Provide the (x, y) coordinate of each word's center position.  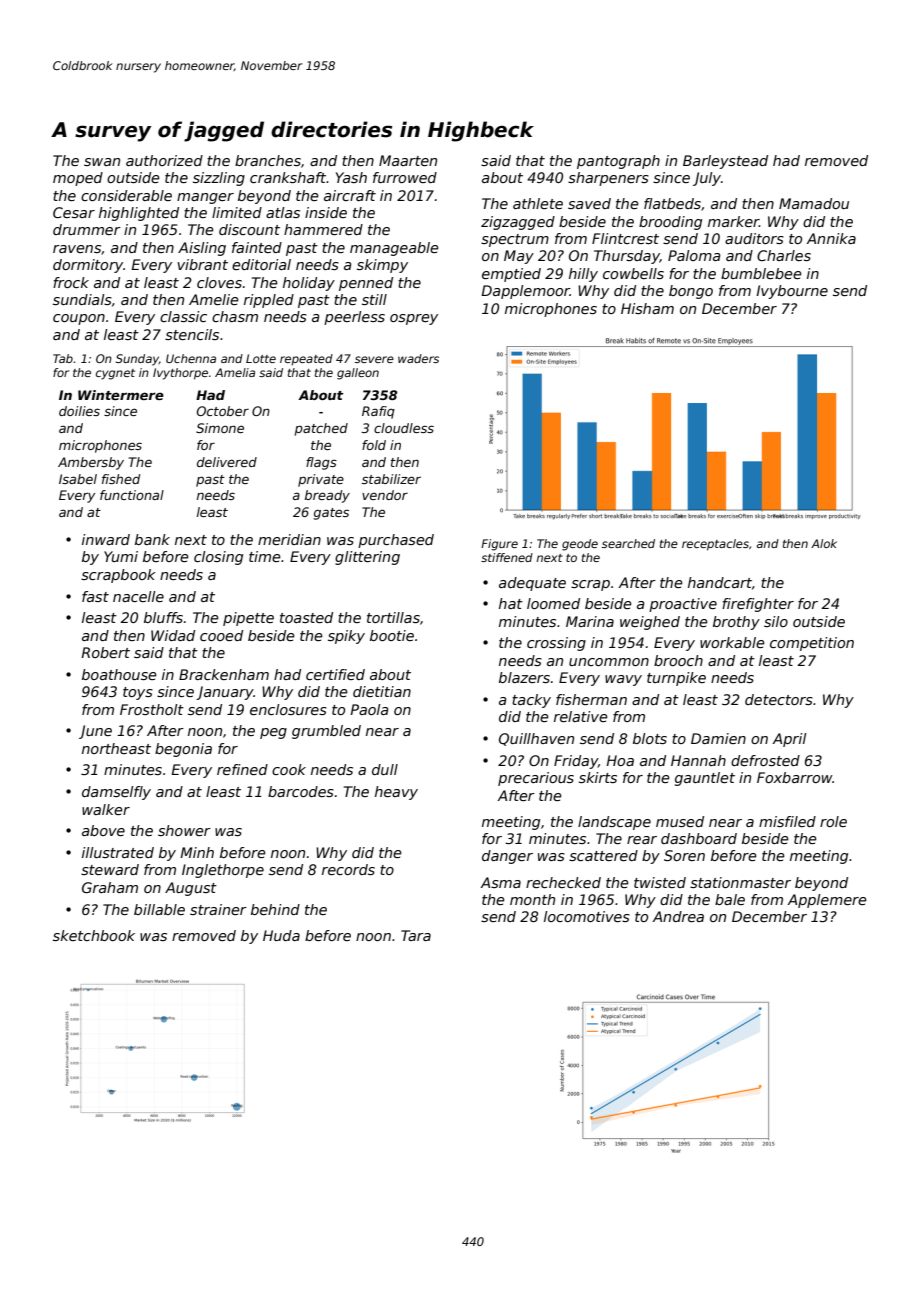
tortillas (393, 617)
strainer (218, 909)
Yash (351, 177)
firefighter (758, 605)
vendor (385, 495)
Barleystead (725, 162)
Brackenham (224, 674)
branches (268, 160)
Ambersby (91, 463)
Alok (824, 543)
